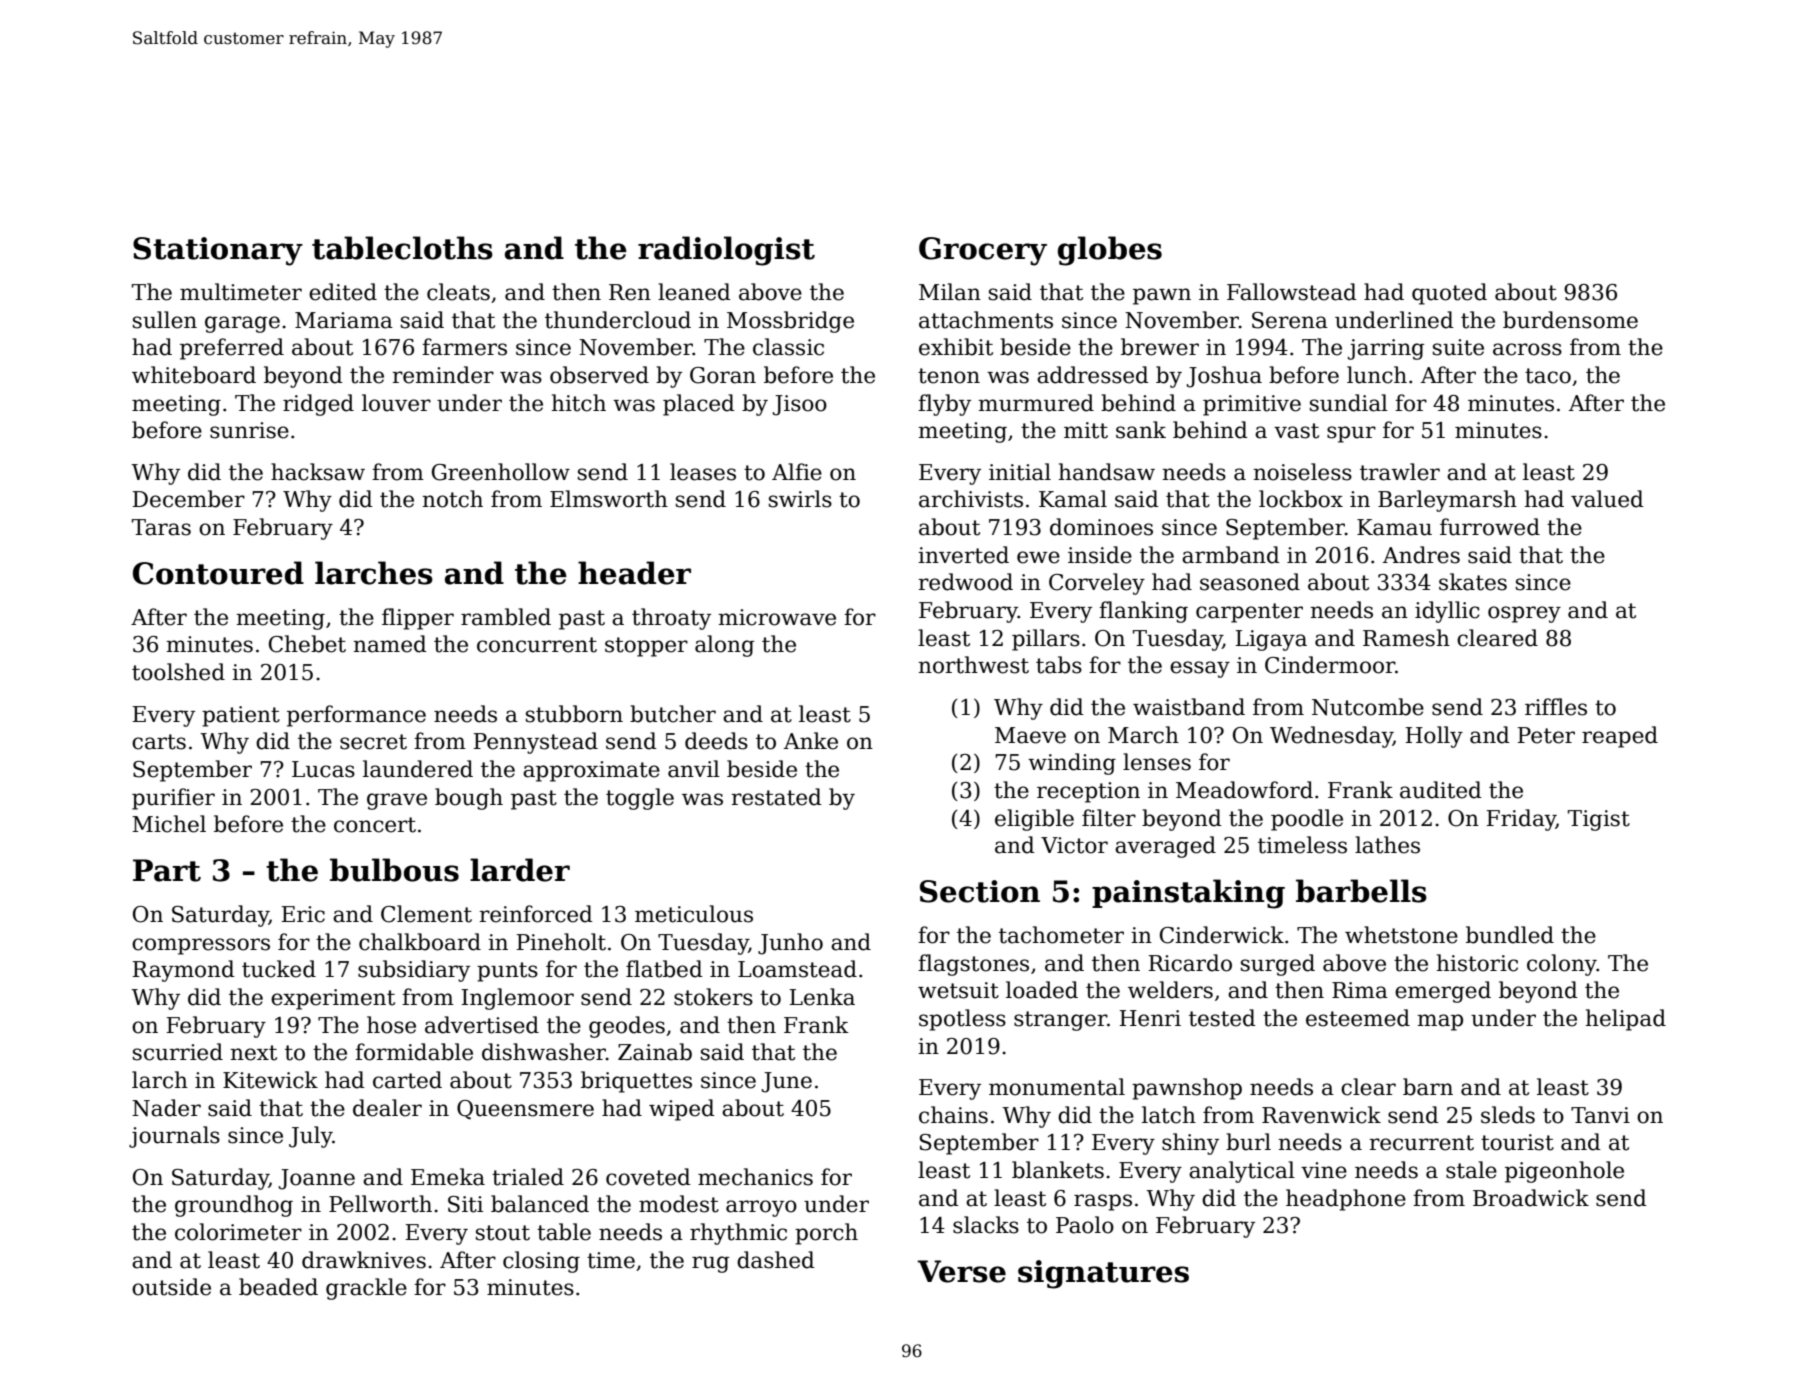  Describe the element at coordinates (790, 944) in the document. I see `Junho` at that location.
